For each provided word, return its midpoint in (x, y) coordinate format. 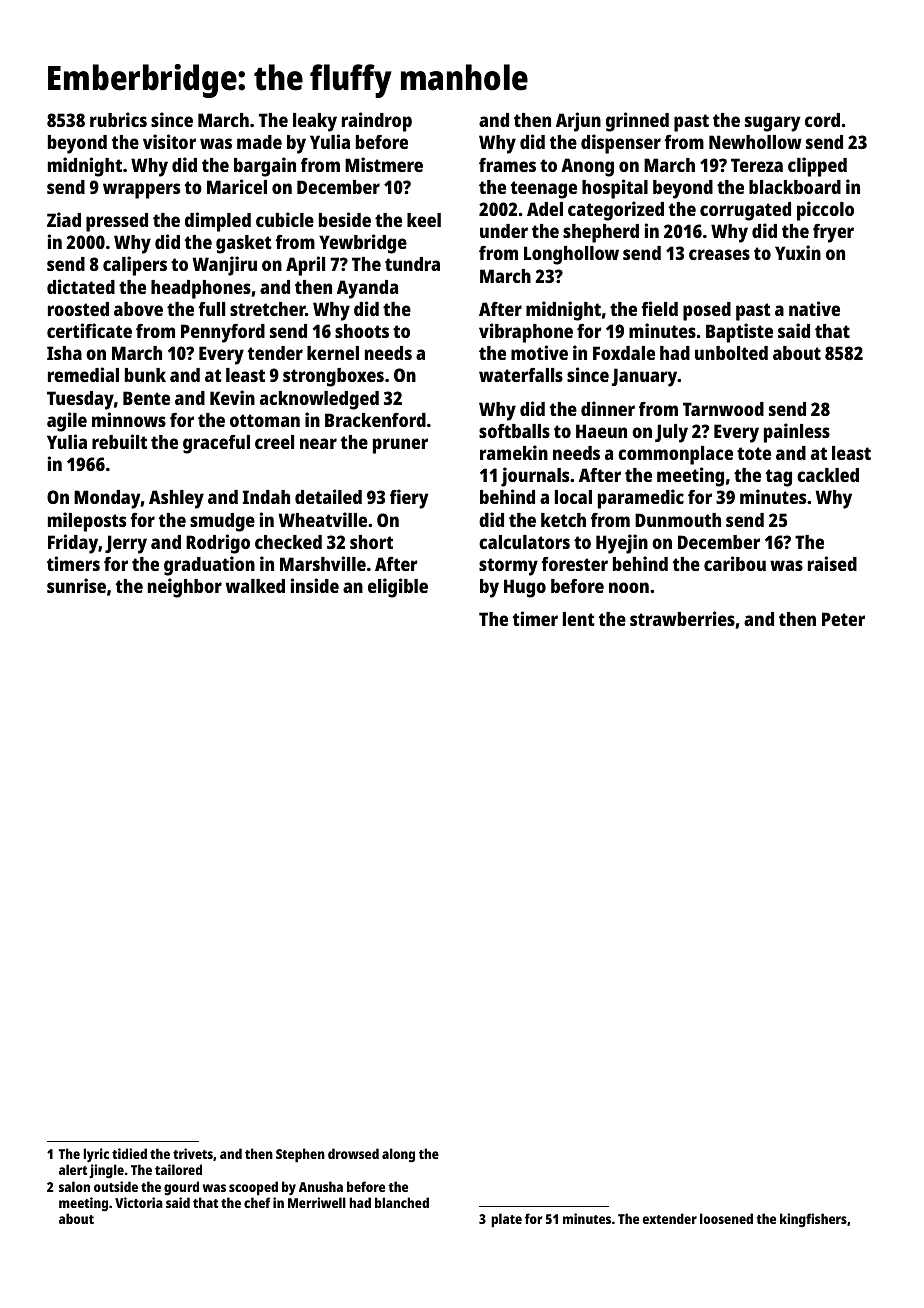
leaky (315, 122)
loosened (726, 1218)
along (398, 1155)
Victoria (139, 1202)
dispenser (621, 144)
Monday (107, 499)
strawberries (682, 618)
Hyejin (622, 544)
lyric (96, 1155)
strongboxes (333, 377)
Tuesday (80, 400)
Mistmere (384, 164)
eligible (398, 588)
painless (797, 433)
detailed (328, 496)
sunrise (76, 585)
